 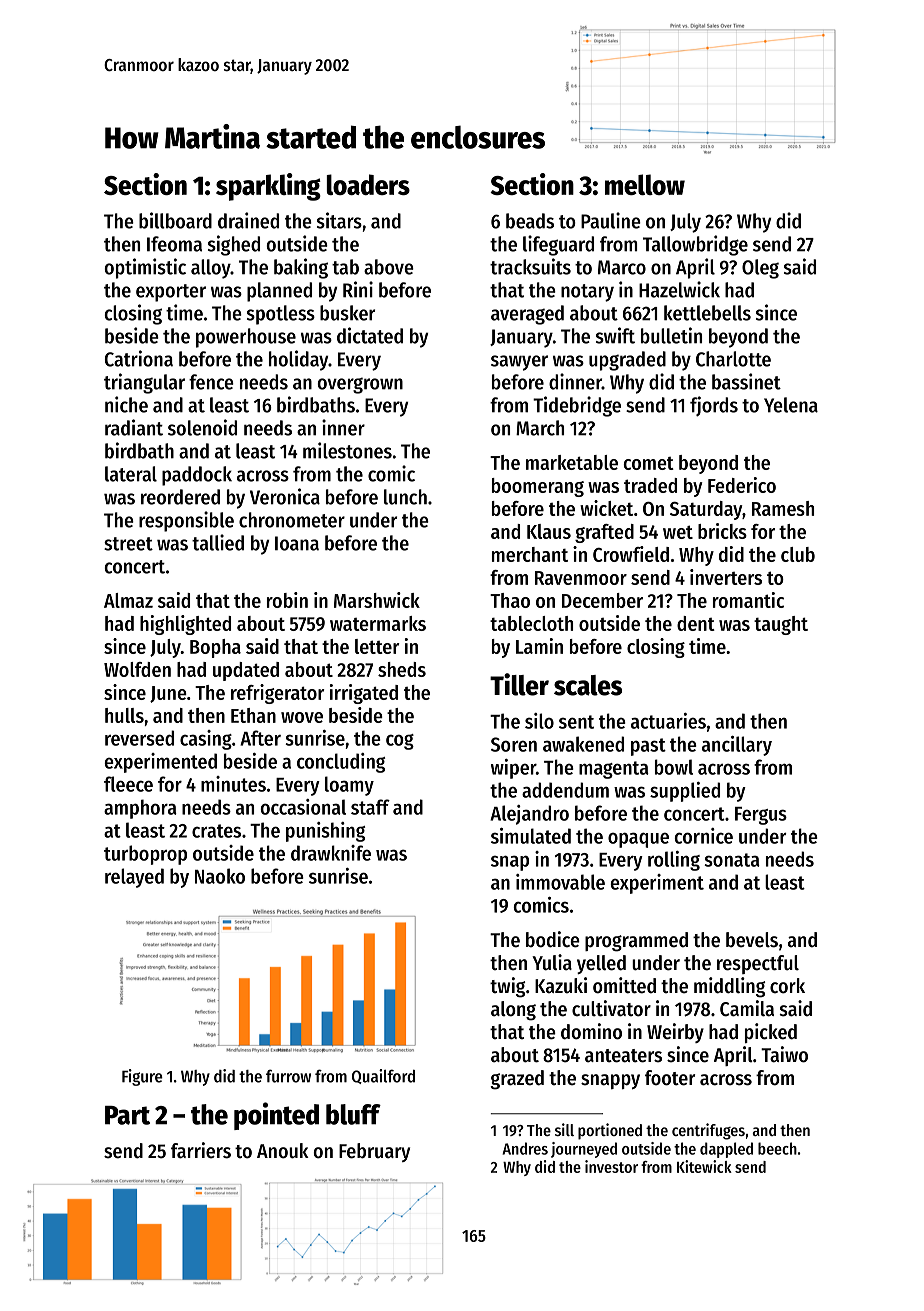 What do you see at coordinates (175, 220) in the page?
I see `billboard` at bounding box center [175, 220].
